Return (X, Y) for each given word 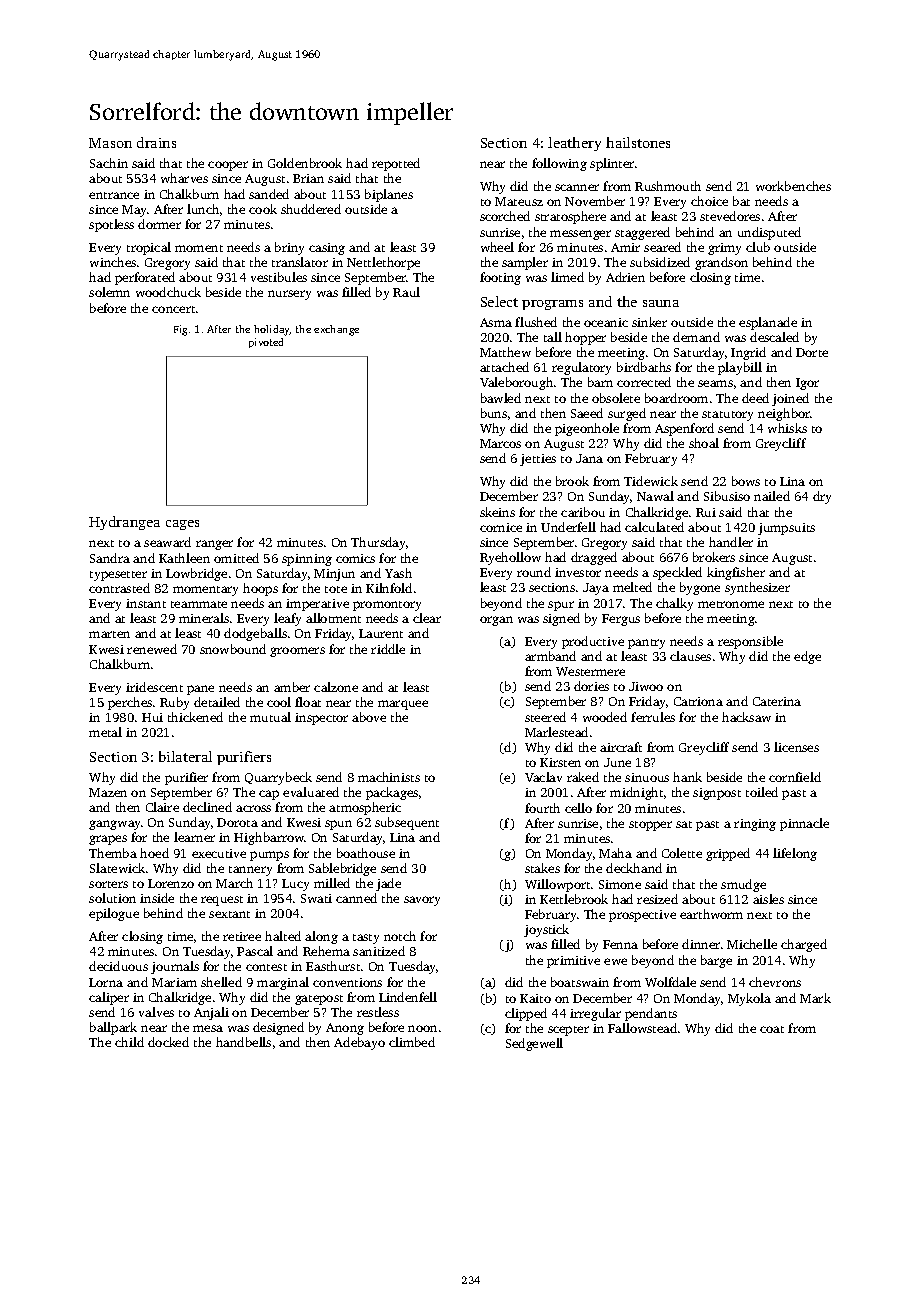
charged (804, 945)
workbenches (793, 186)
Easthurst (333, 966)
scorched (505, 216)
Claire (162, 807)
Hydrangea (124, 523)
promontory (387, 606)
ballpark (113, 1028)
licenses (796, 747)
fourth (542, 808)
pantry (646, 644)
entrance (114, 195)
